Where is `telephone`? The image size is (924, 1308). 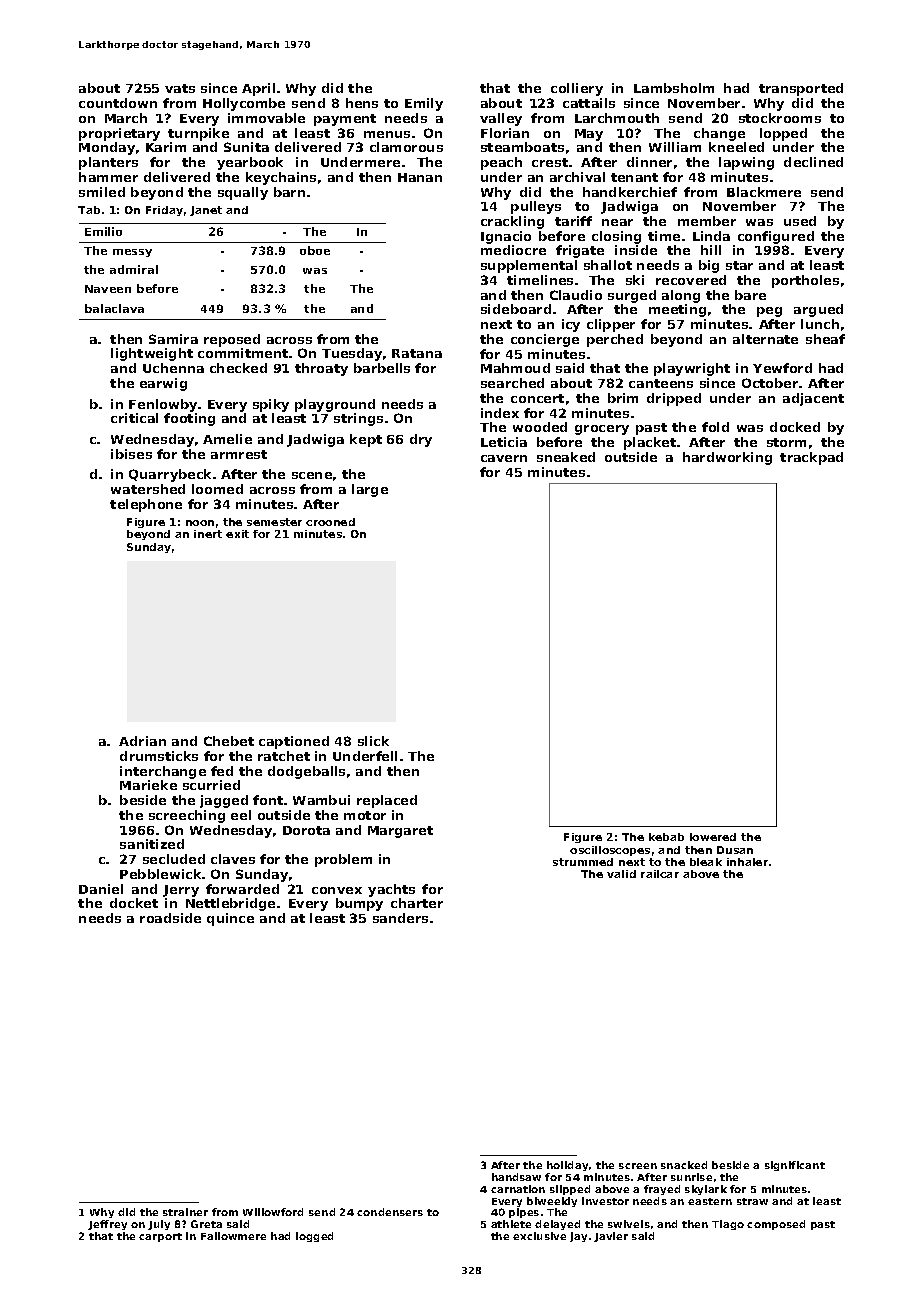 telephone is located at coordinates (146, 505).
